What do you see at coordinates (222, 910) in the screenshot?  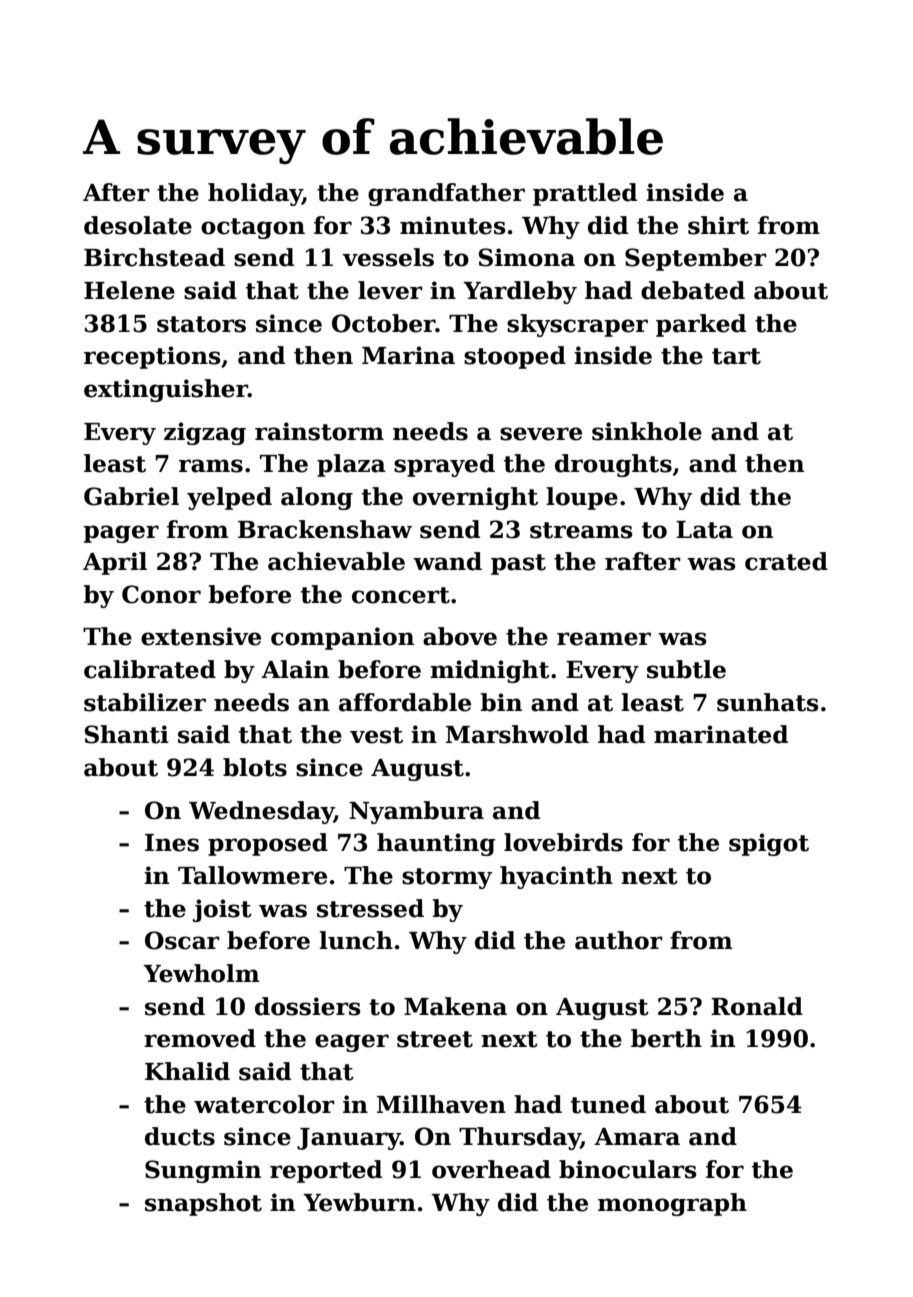 I see `joist` at bounding box center [222, 910].
